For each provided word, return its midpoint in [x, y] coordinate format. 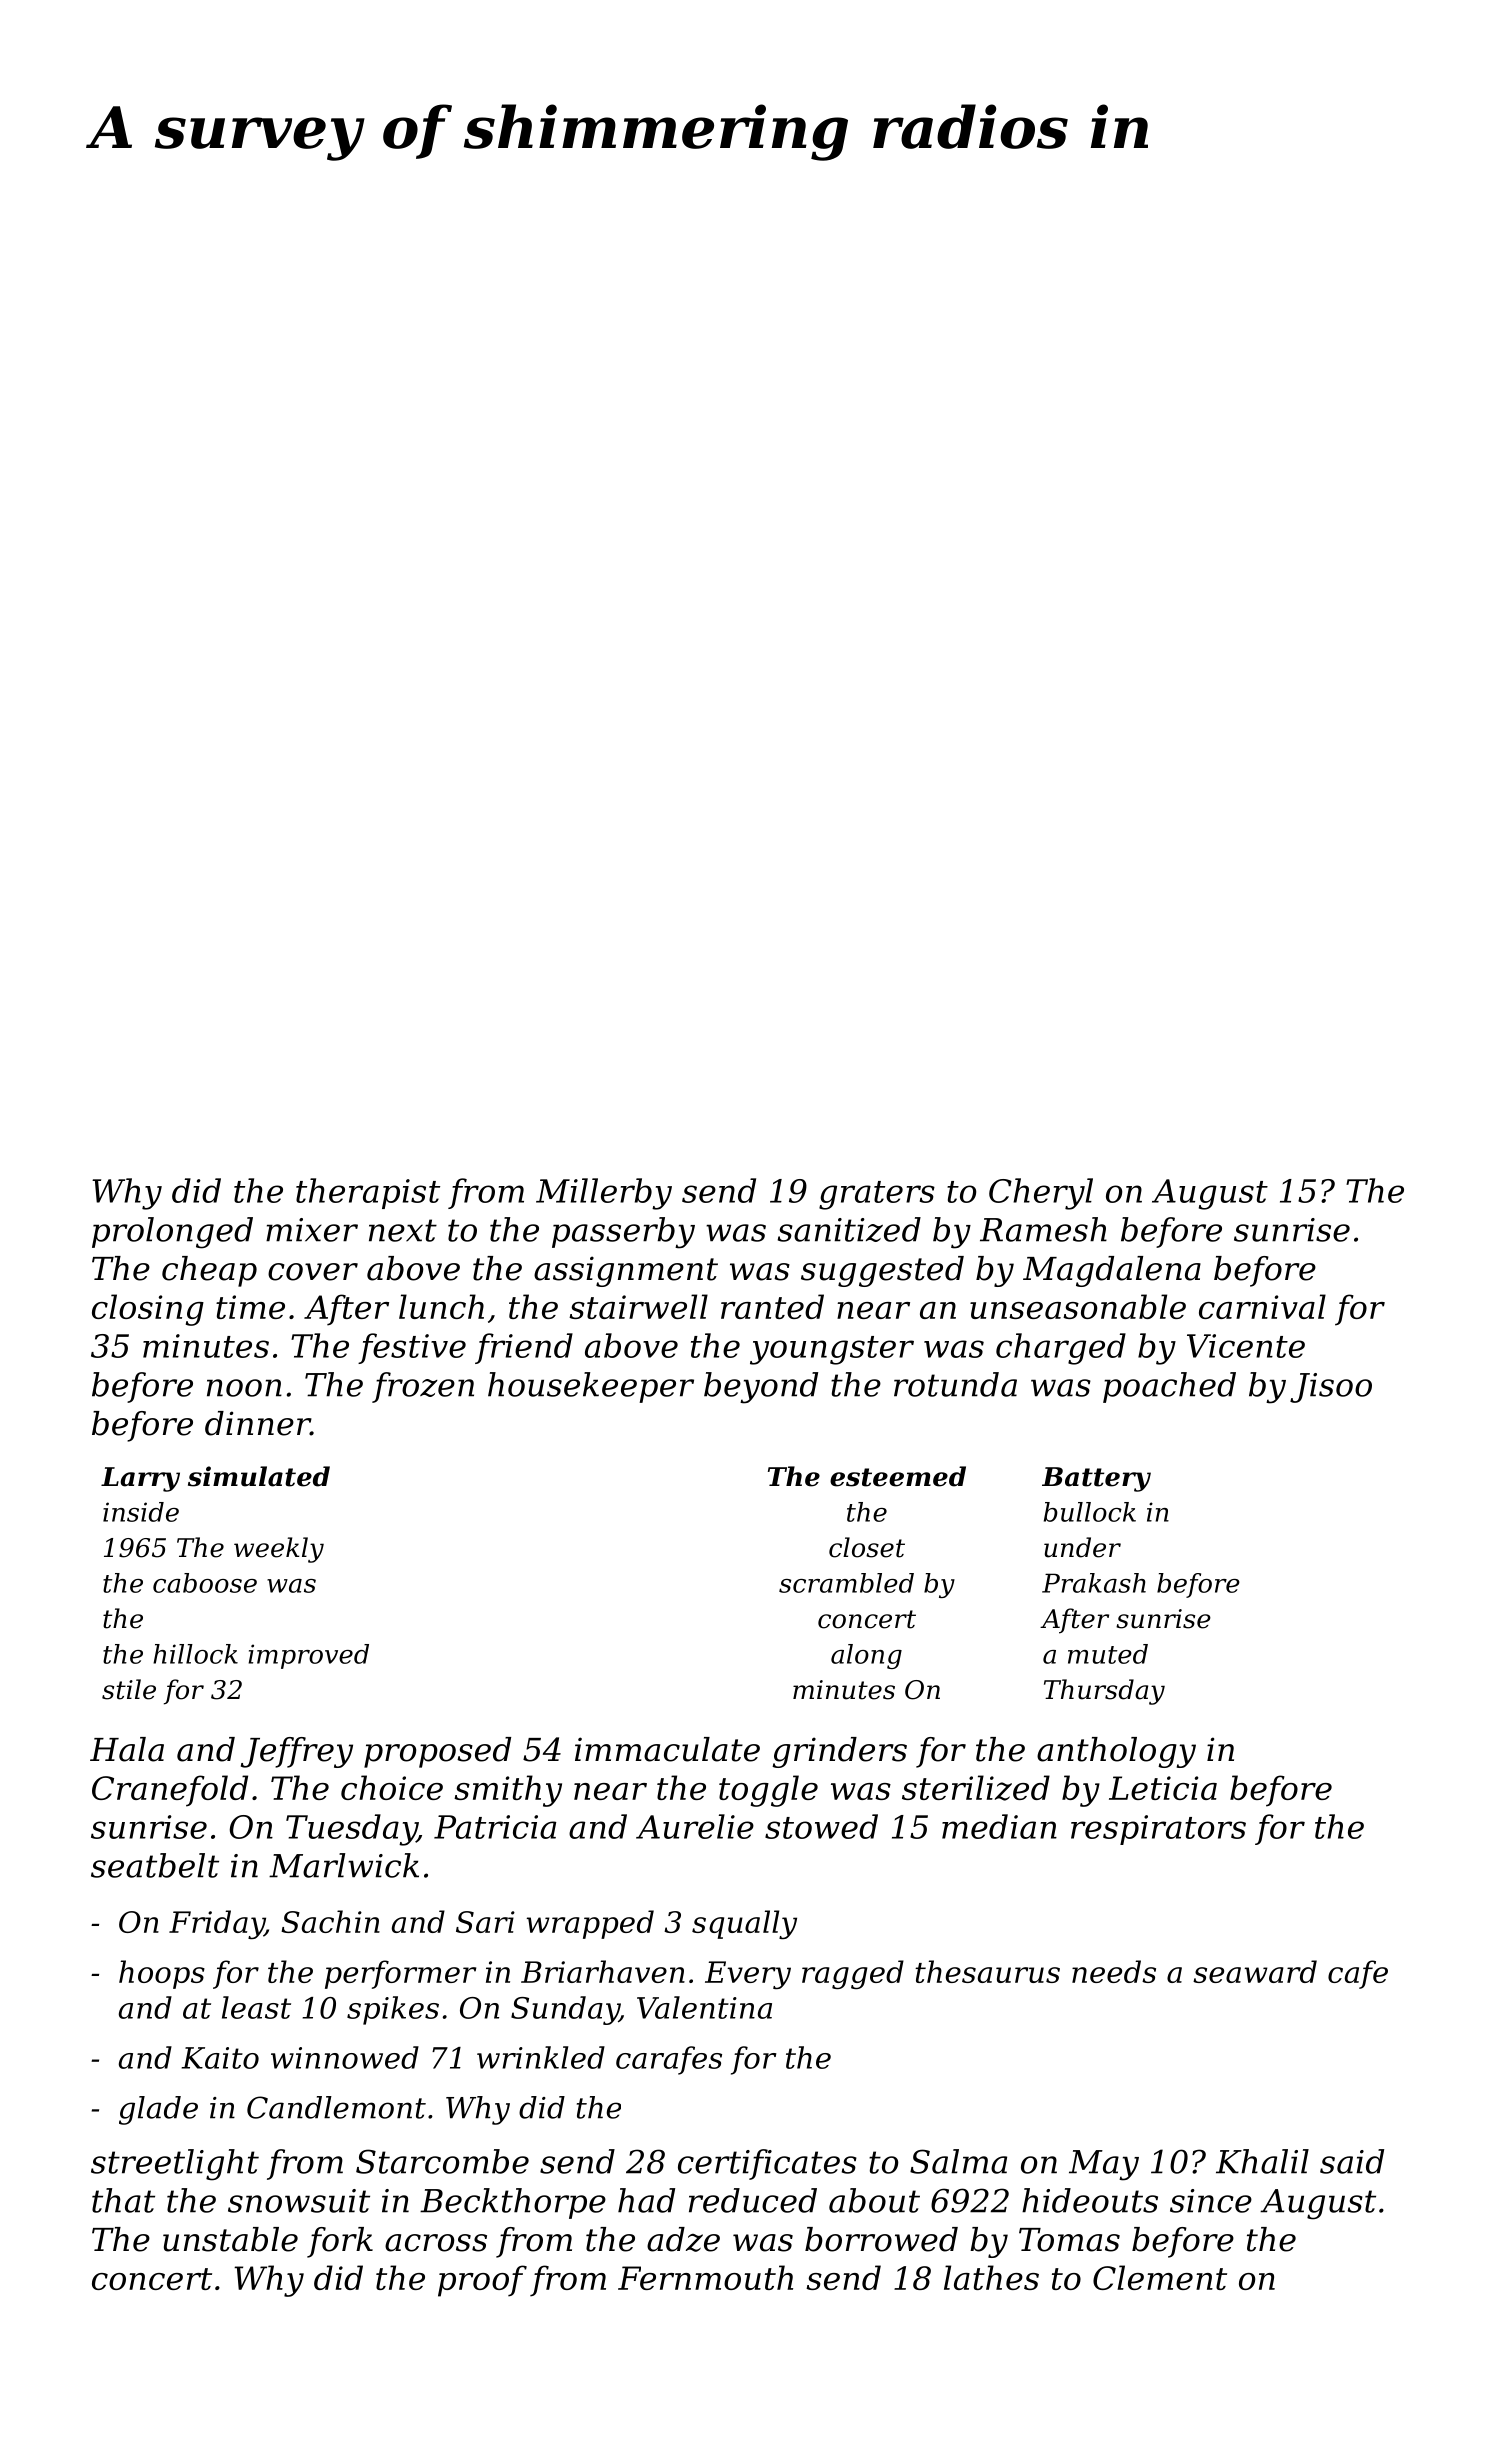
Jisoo [1331, 1388]
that [123, 2200]
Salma [958, 2161]
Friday [217, 1924]
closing [148, 1310]
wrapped [590, 1924]
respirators [1158, 1830]
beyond [761, 1388]
